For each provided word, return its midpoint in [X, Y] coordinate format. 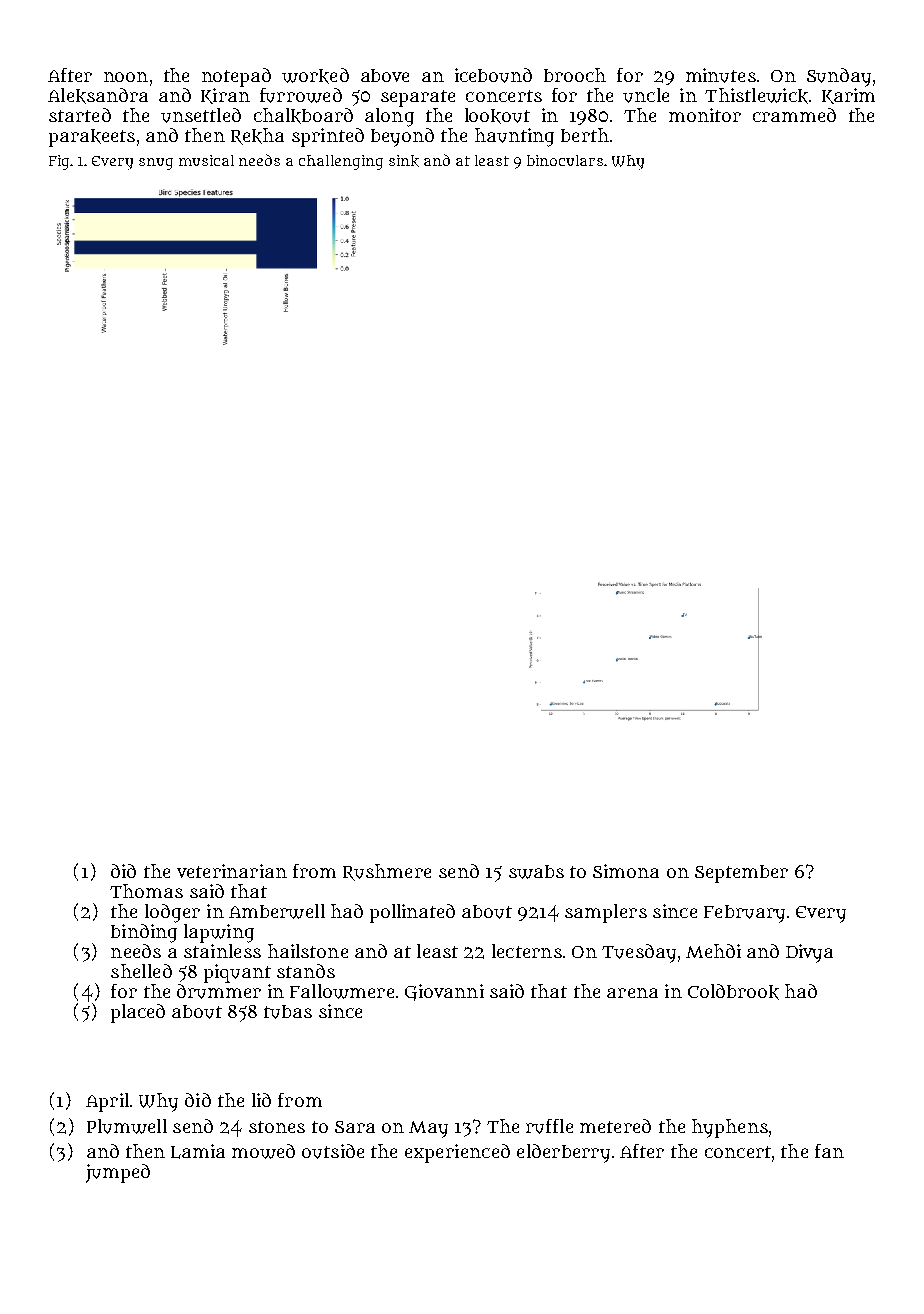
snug [156, 164]
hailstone [308, 951]
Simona [626, 871]
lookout [497, 116]
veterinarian [232, 871]
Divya [809, 953]
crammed [794, 115]
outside [333, 1151]
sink [404, 161]
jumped [118, 1173]
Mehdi [713, 951]
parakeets [92, 138]
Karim [848, 96]
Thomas [146, 891]
